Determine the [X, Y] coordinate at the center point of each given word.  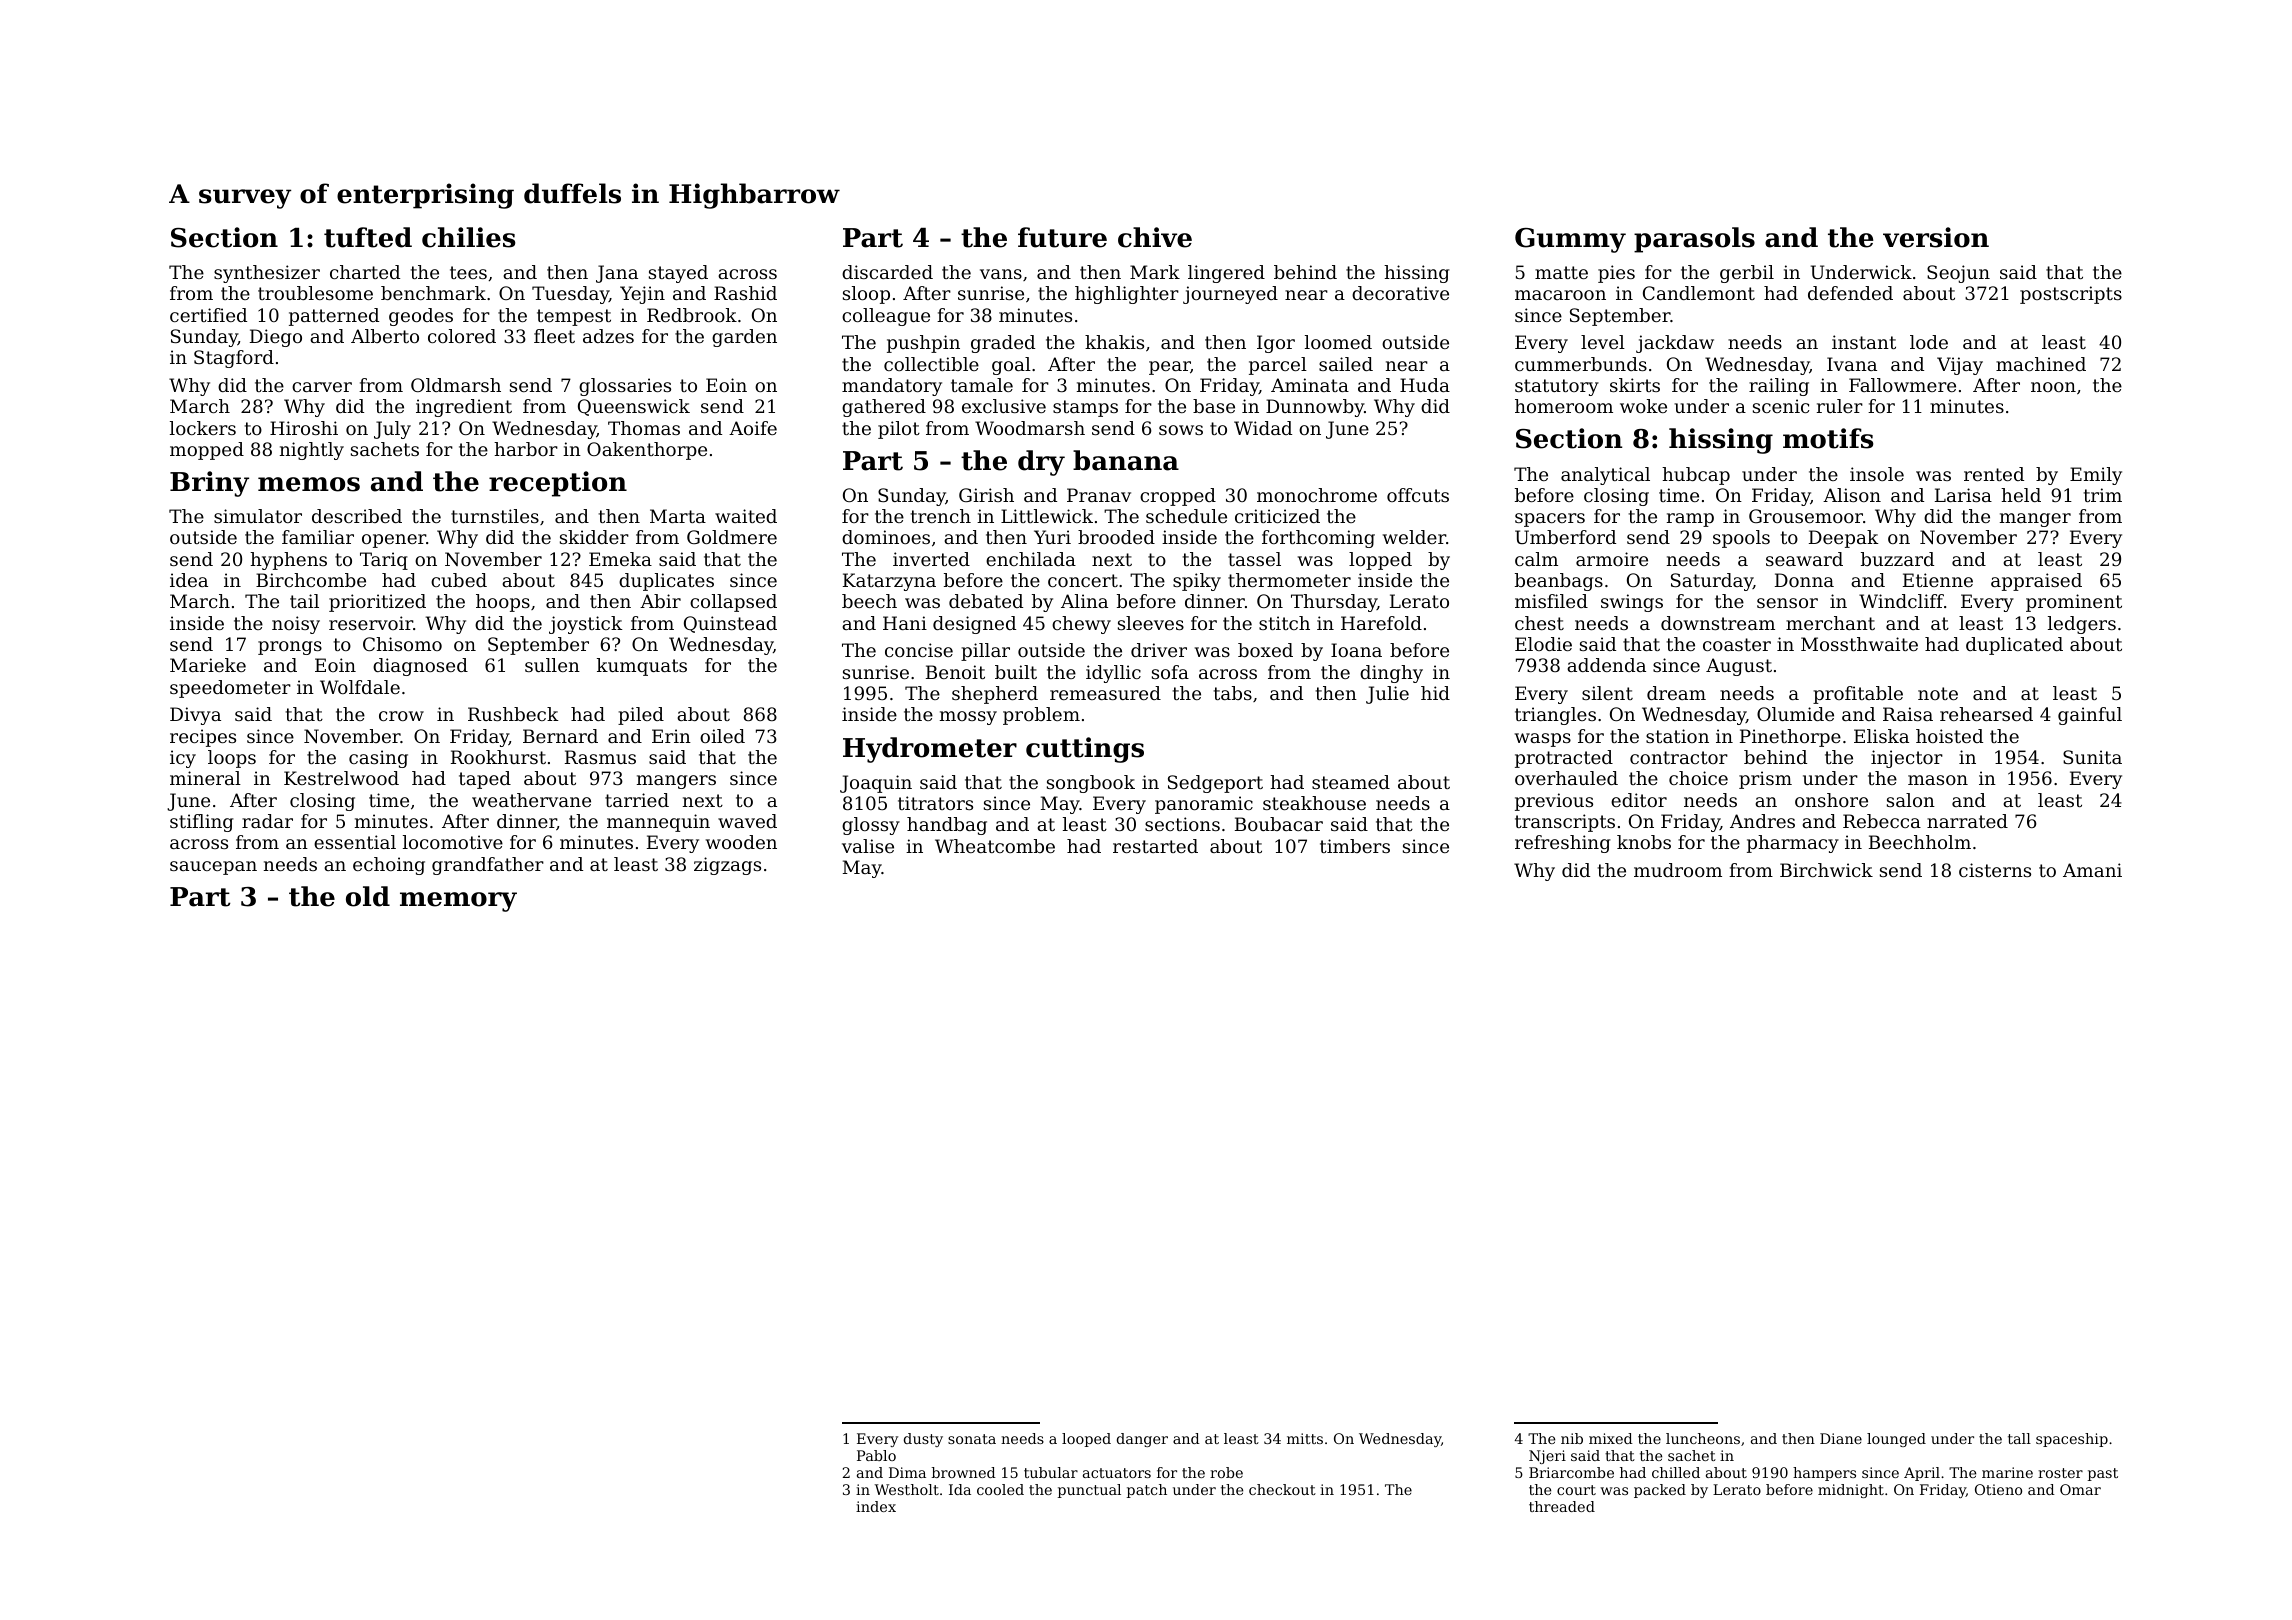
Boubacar [1279, 824]
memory [458, 902]
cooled [1000, 1489]
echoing [389, 866]
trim [2103, 495]
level [1603, 342]
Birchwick [1826, 870]
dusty [923, 1440]
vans [1001, 274]
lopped [1380, 561]
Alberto [385, 336]
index [876, 1506]
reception [558, 484]
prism [1765, 780]
